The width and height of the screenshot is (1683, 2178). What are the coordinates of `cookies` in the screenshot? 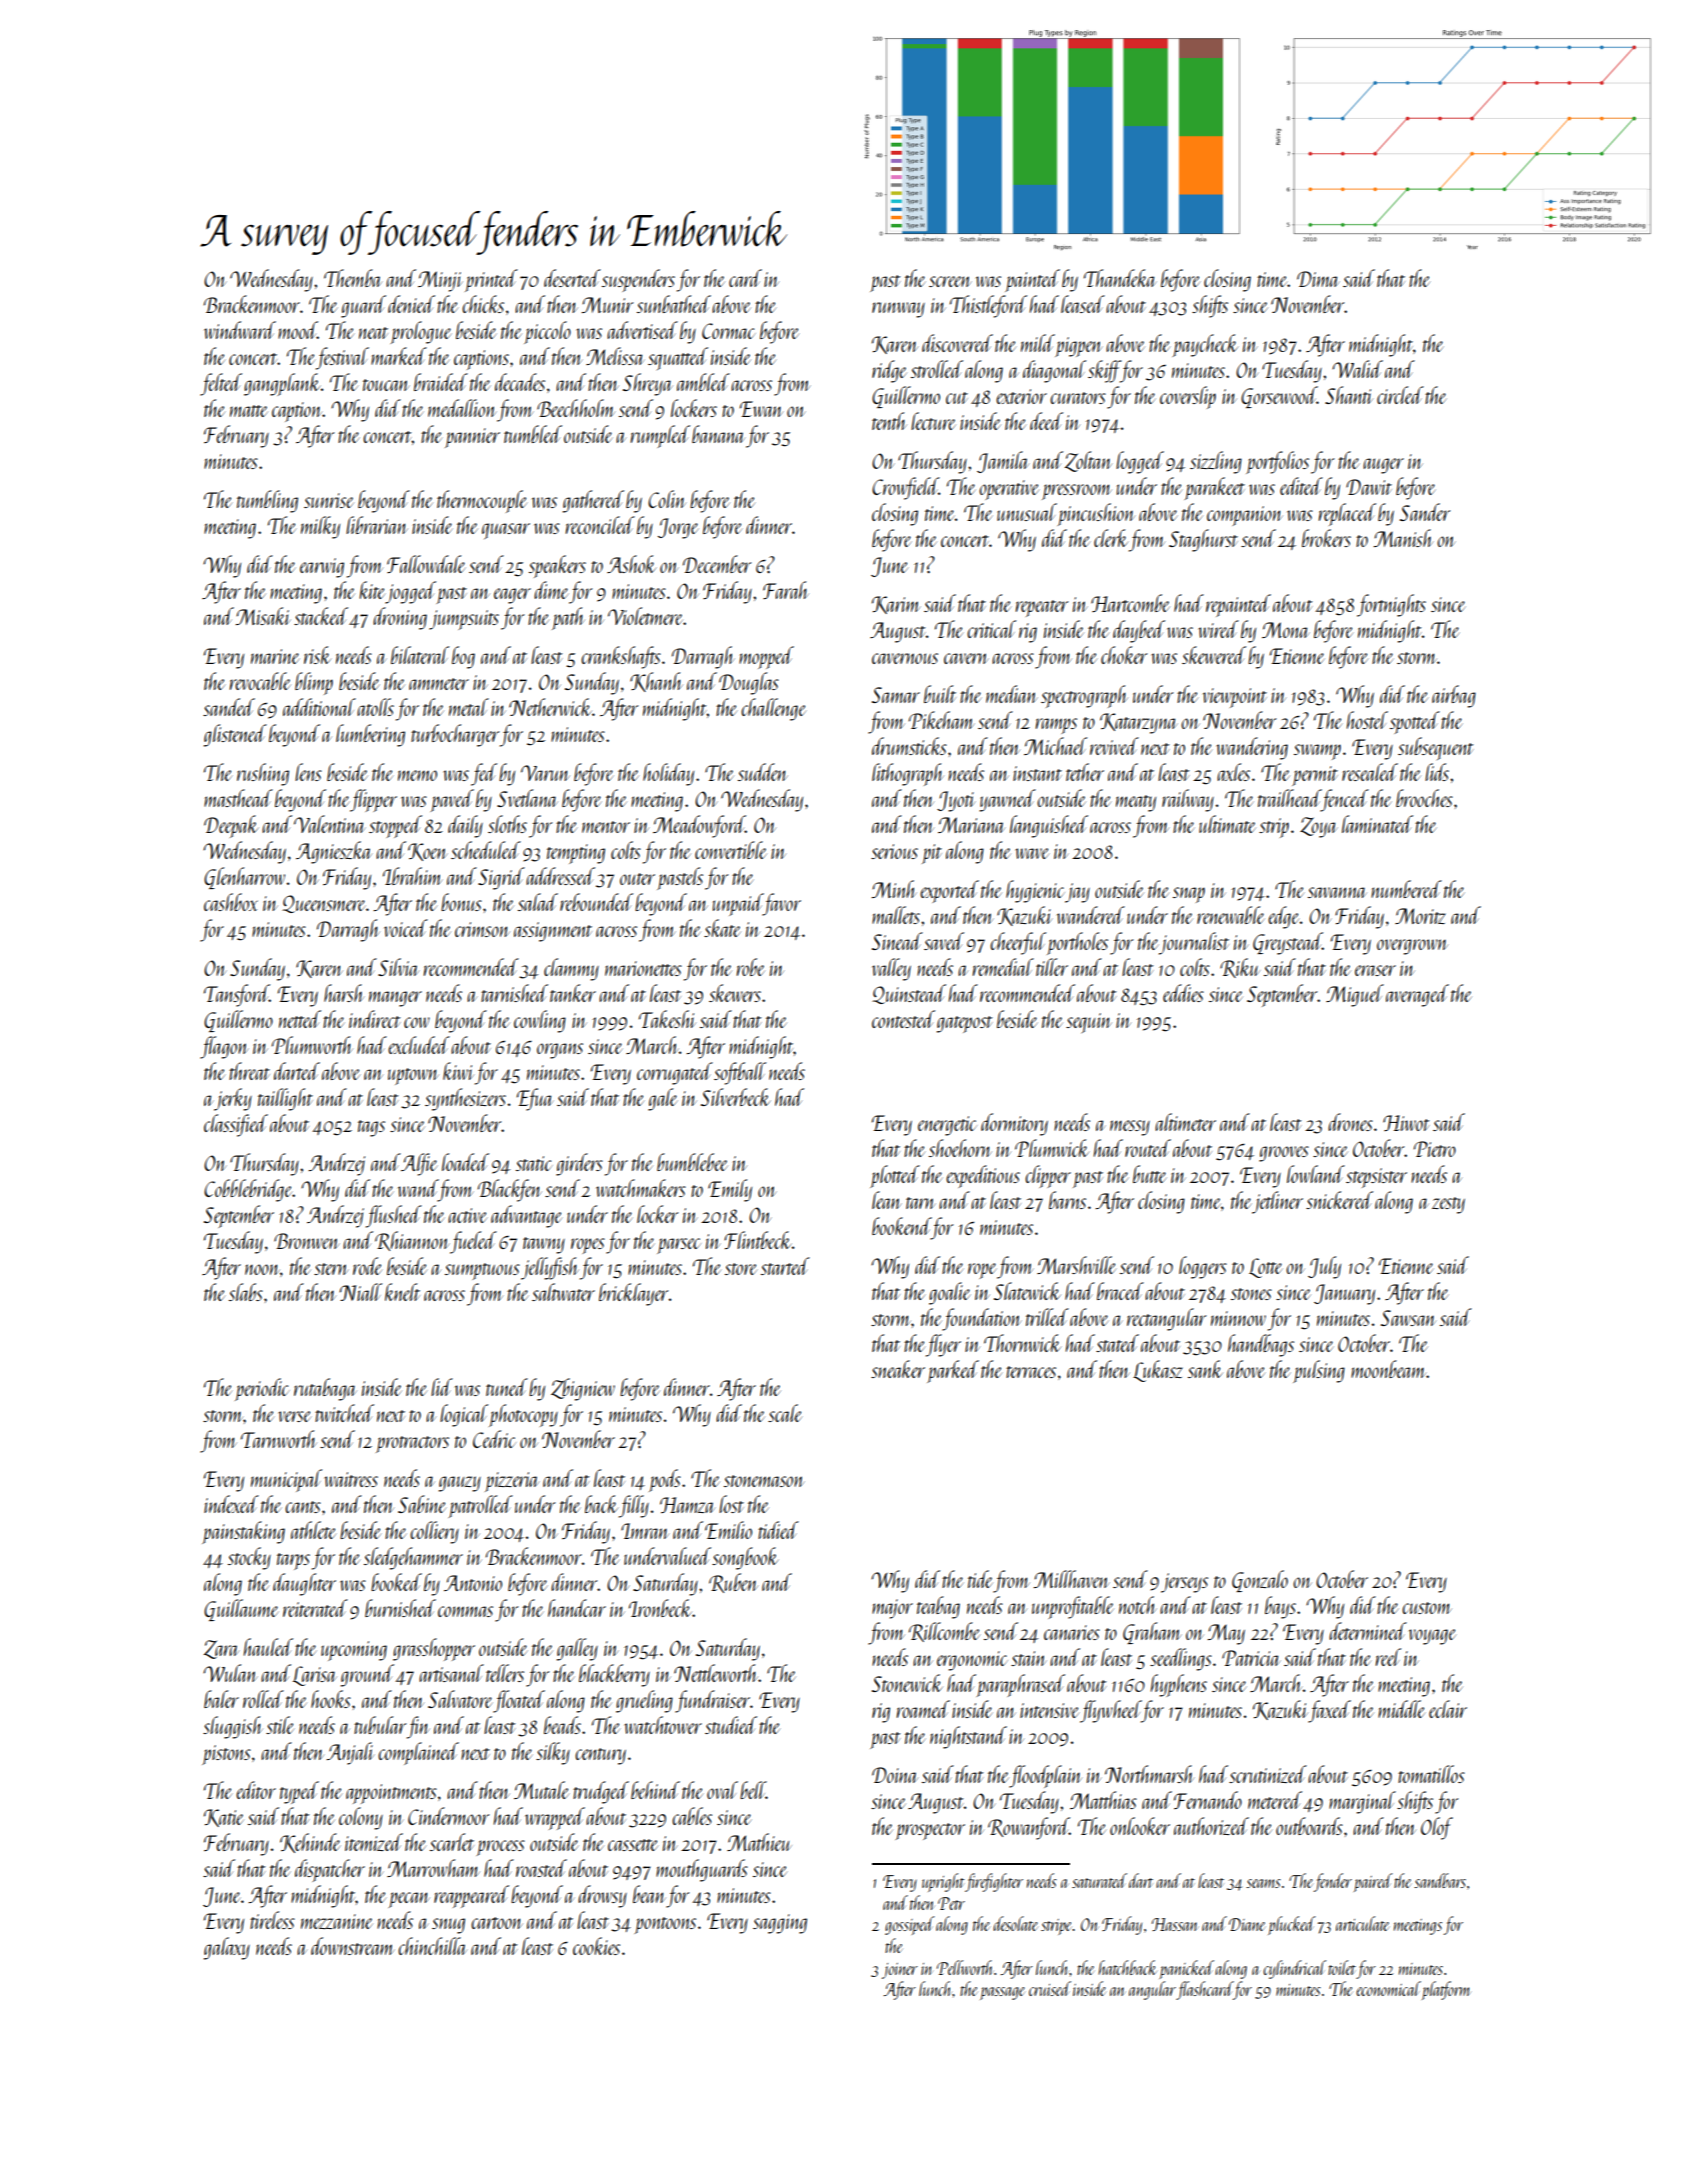 It's located at (596, 1946).
